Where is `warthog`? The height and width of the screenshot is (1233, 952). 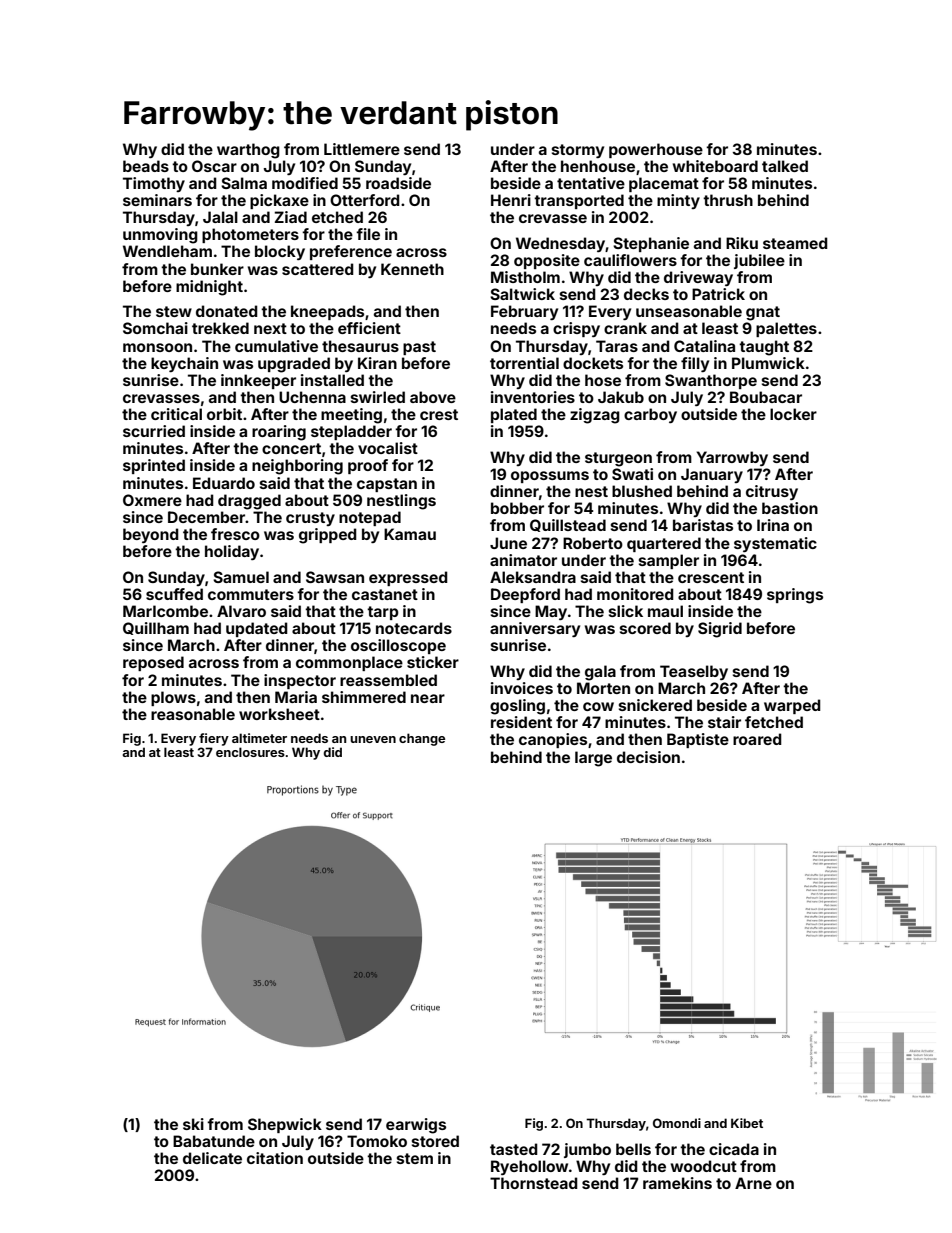
warthog is located at coordinates (248, 151).
